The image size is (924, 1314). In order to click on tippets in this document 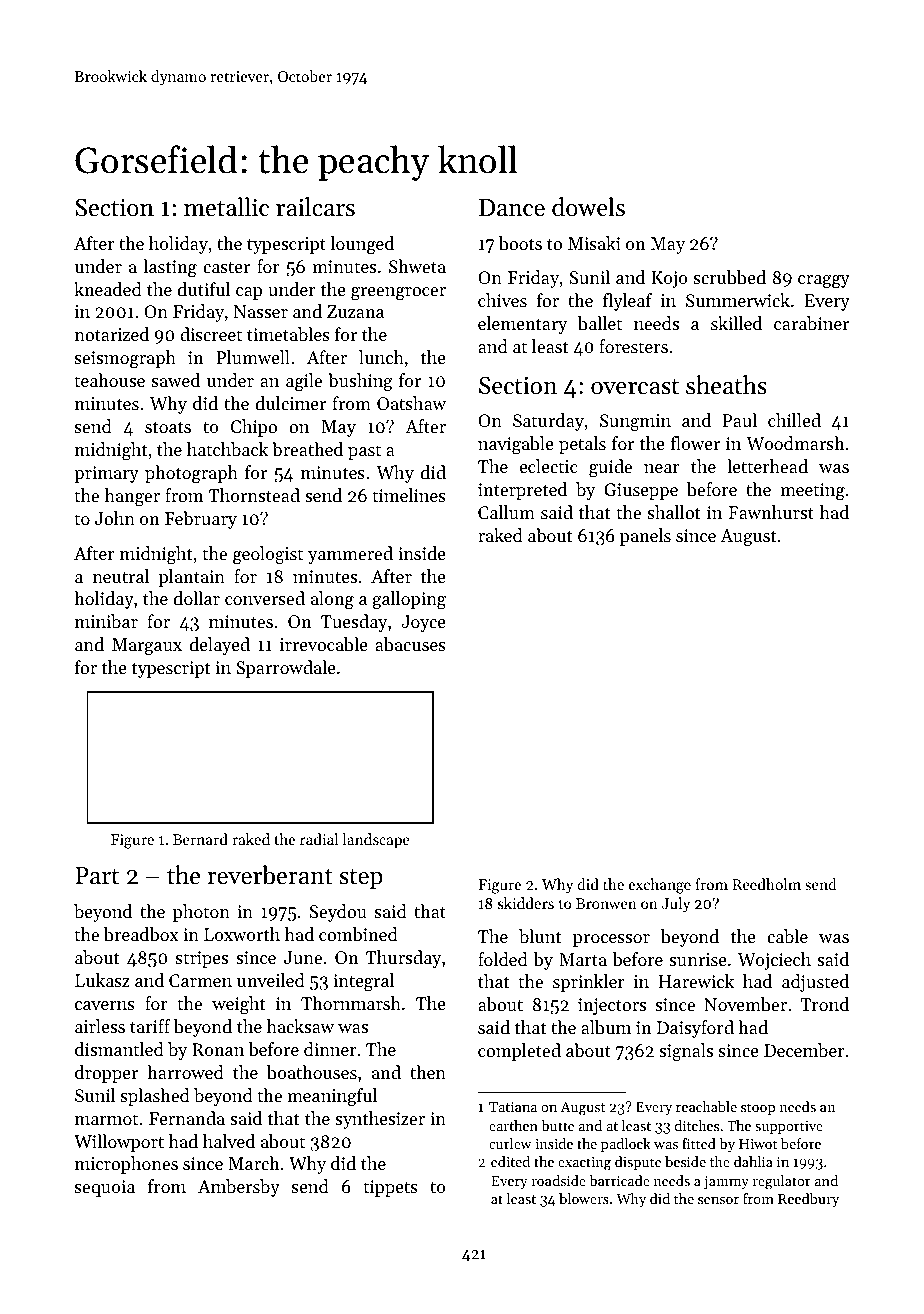, I will do `click(390, 1188)`.
